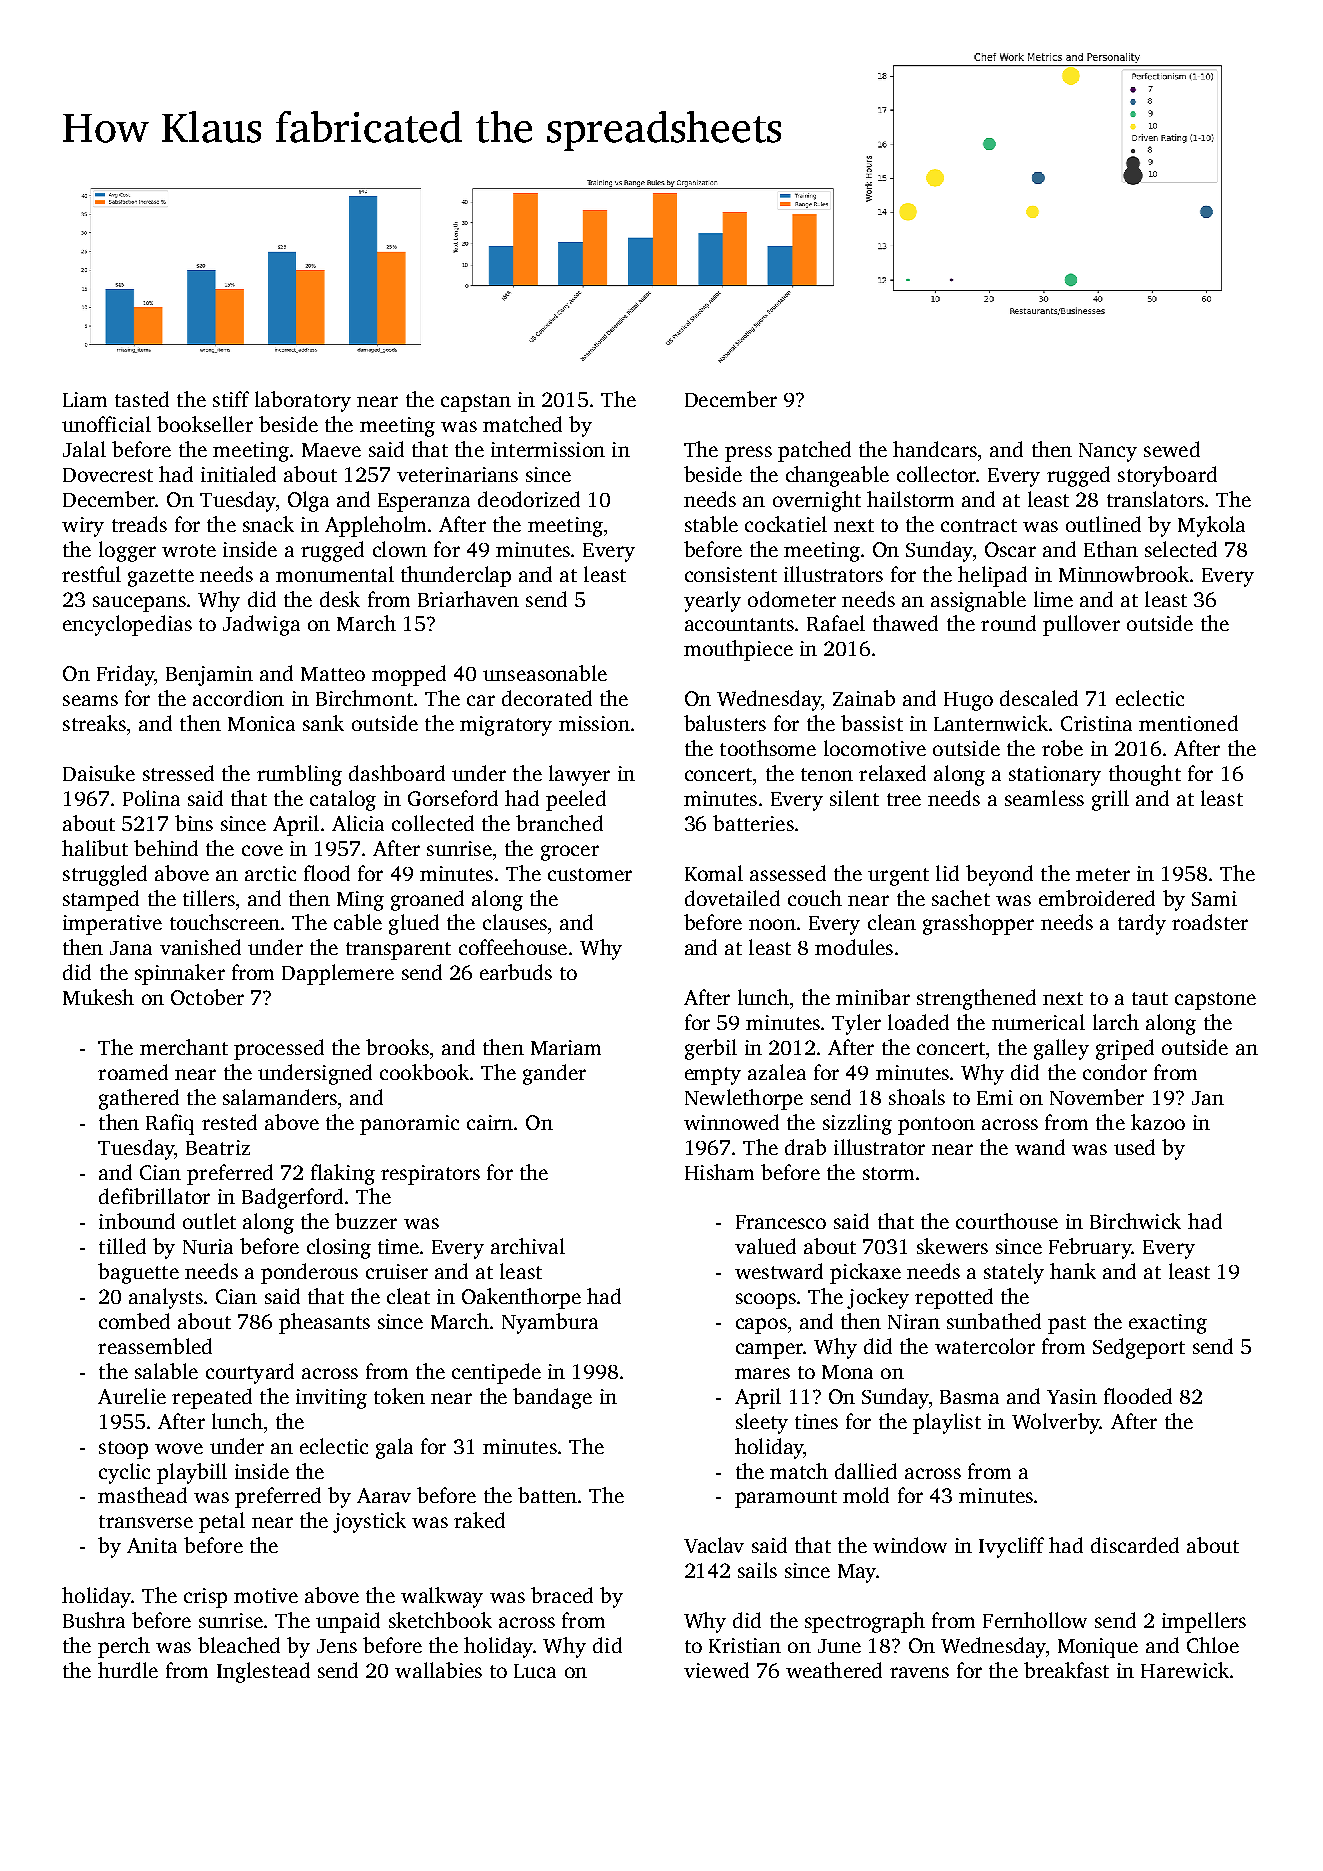  Describe the element at coordinates (409, 1125) in the page. I see `panoramic` at that location.
